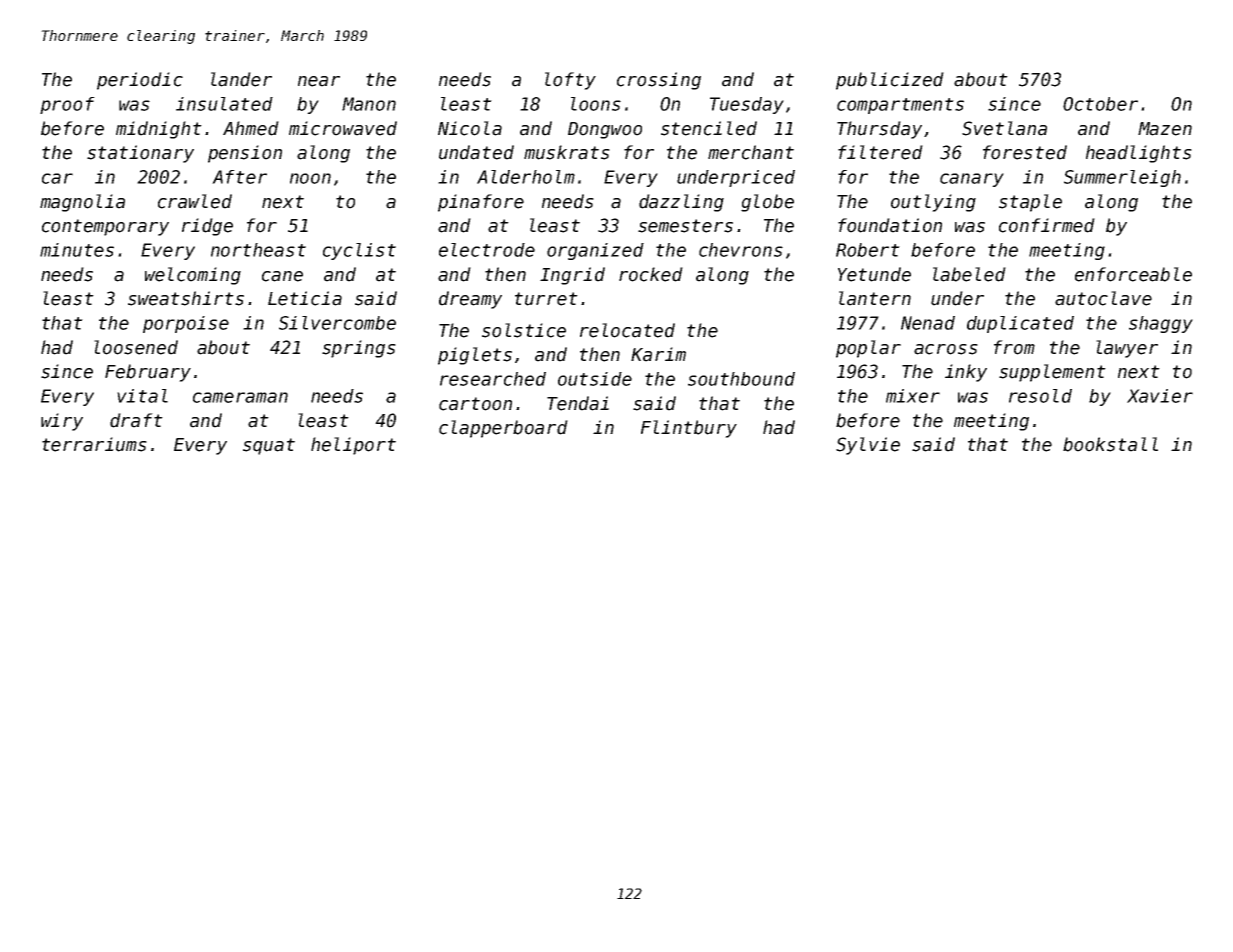  What do you see at coordinates (159, 130) in the page?
I see `midnight` at bounding box center [159, 130].
